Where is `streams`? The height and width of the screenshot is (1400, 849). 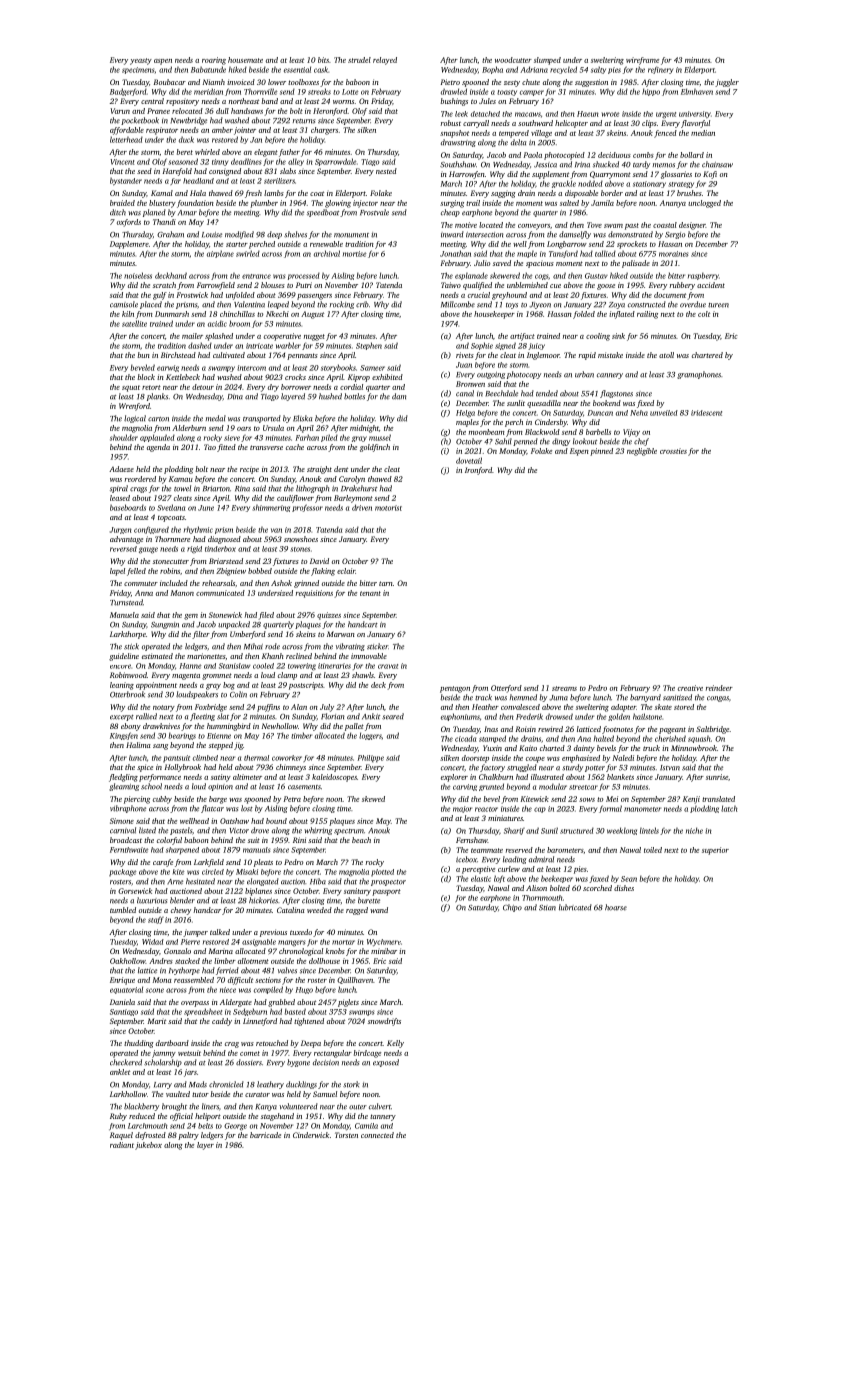 streams is located at coordinates (564, 688).
